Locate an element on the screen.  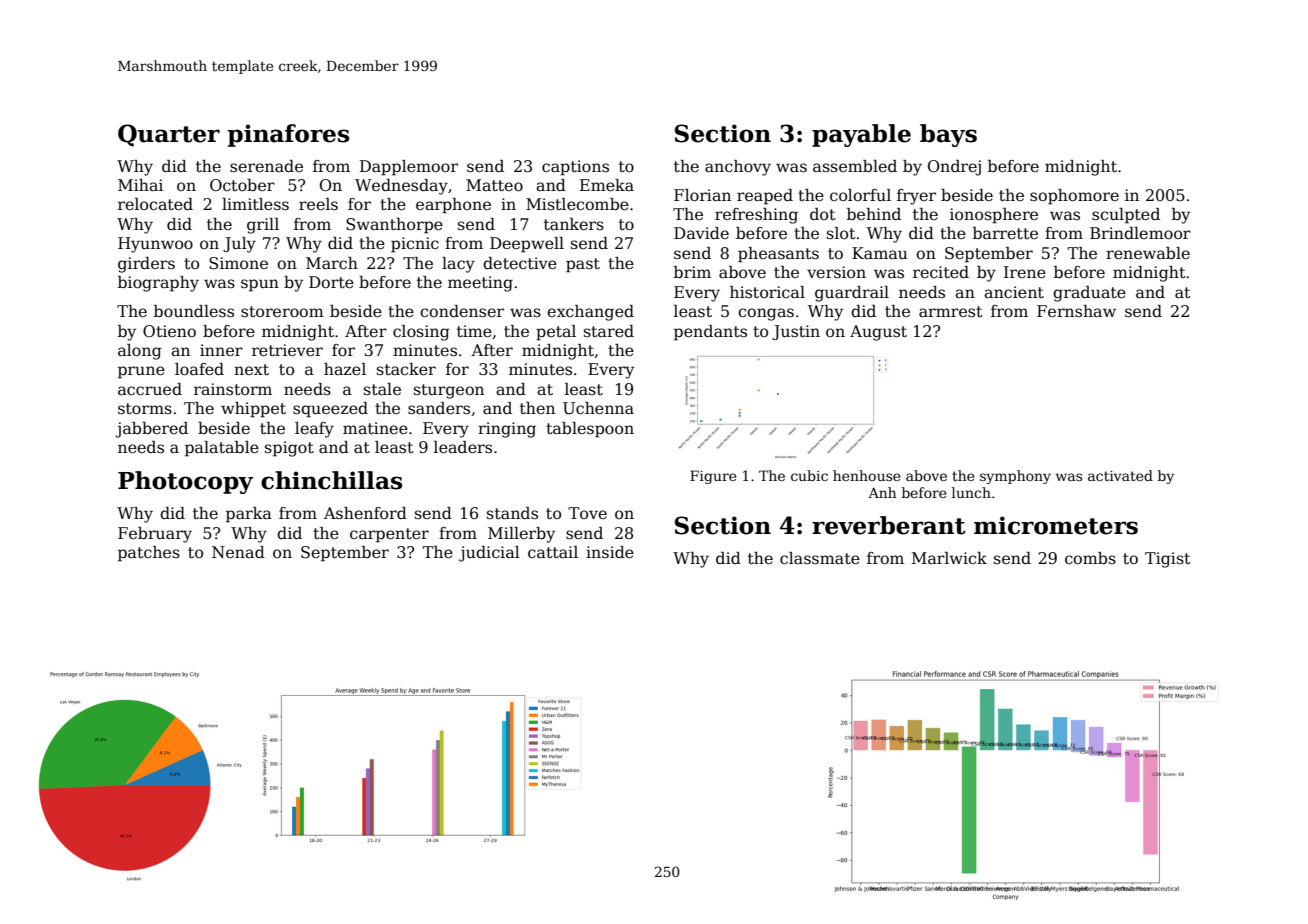
refreshing is located at coordinates (756, 216).
